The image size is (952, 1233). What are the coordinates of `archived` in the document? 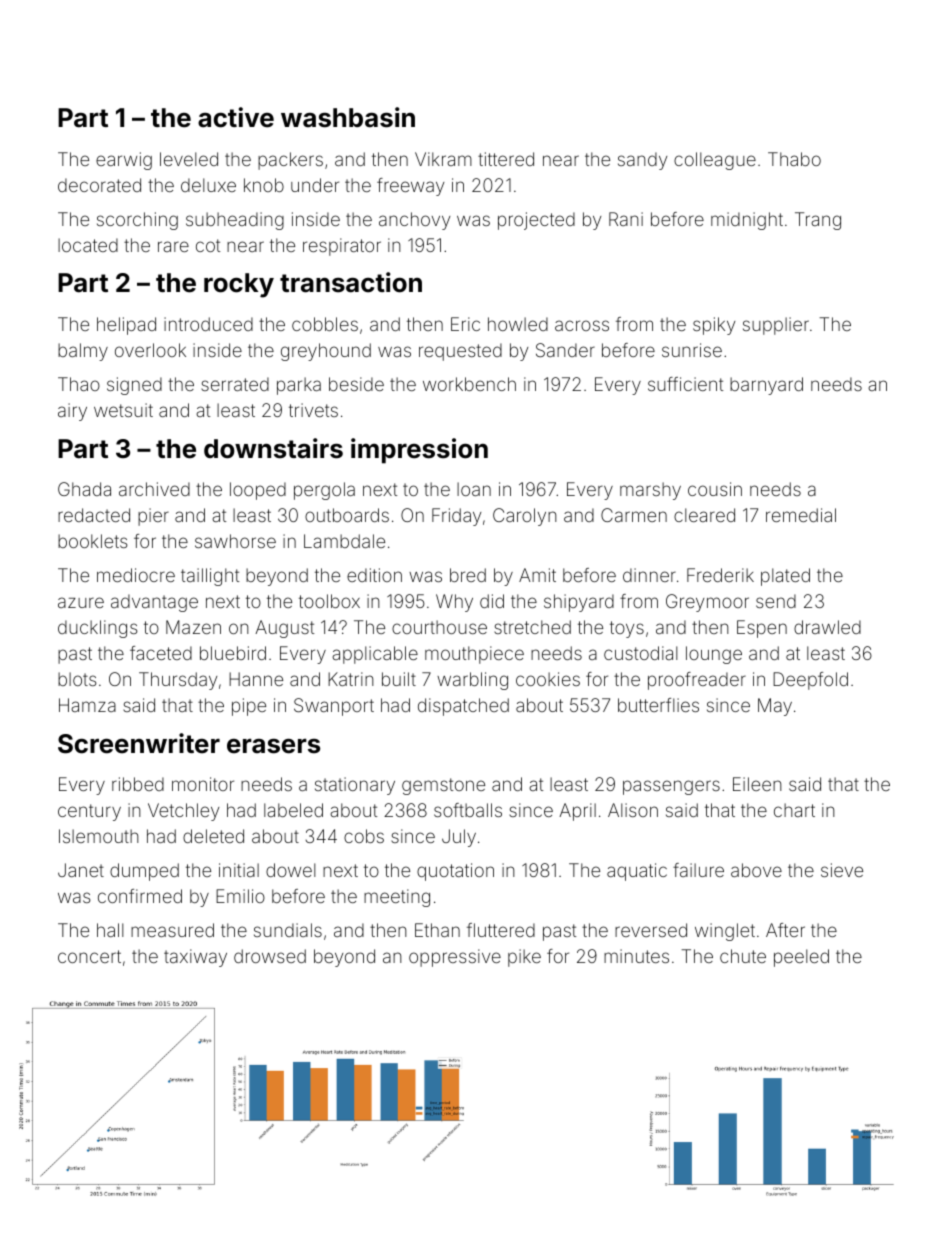 It's located at (154, 489).
